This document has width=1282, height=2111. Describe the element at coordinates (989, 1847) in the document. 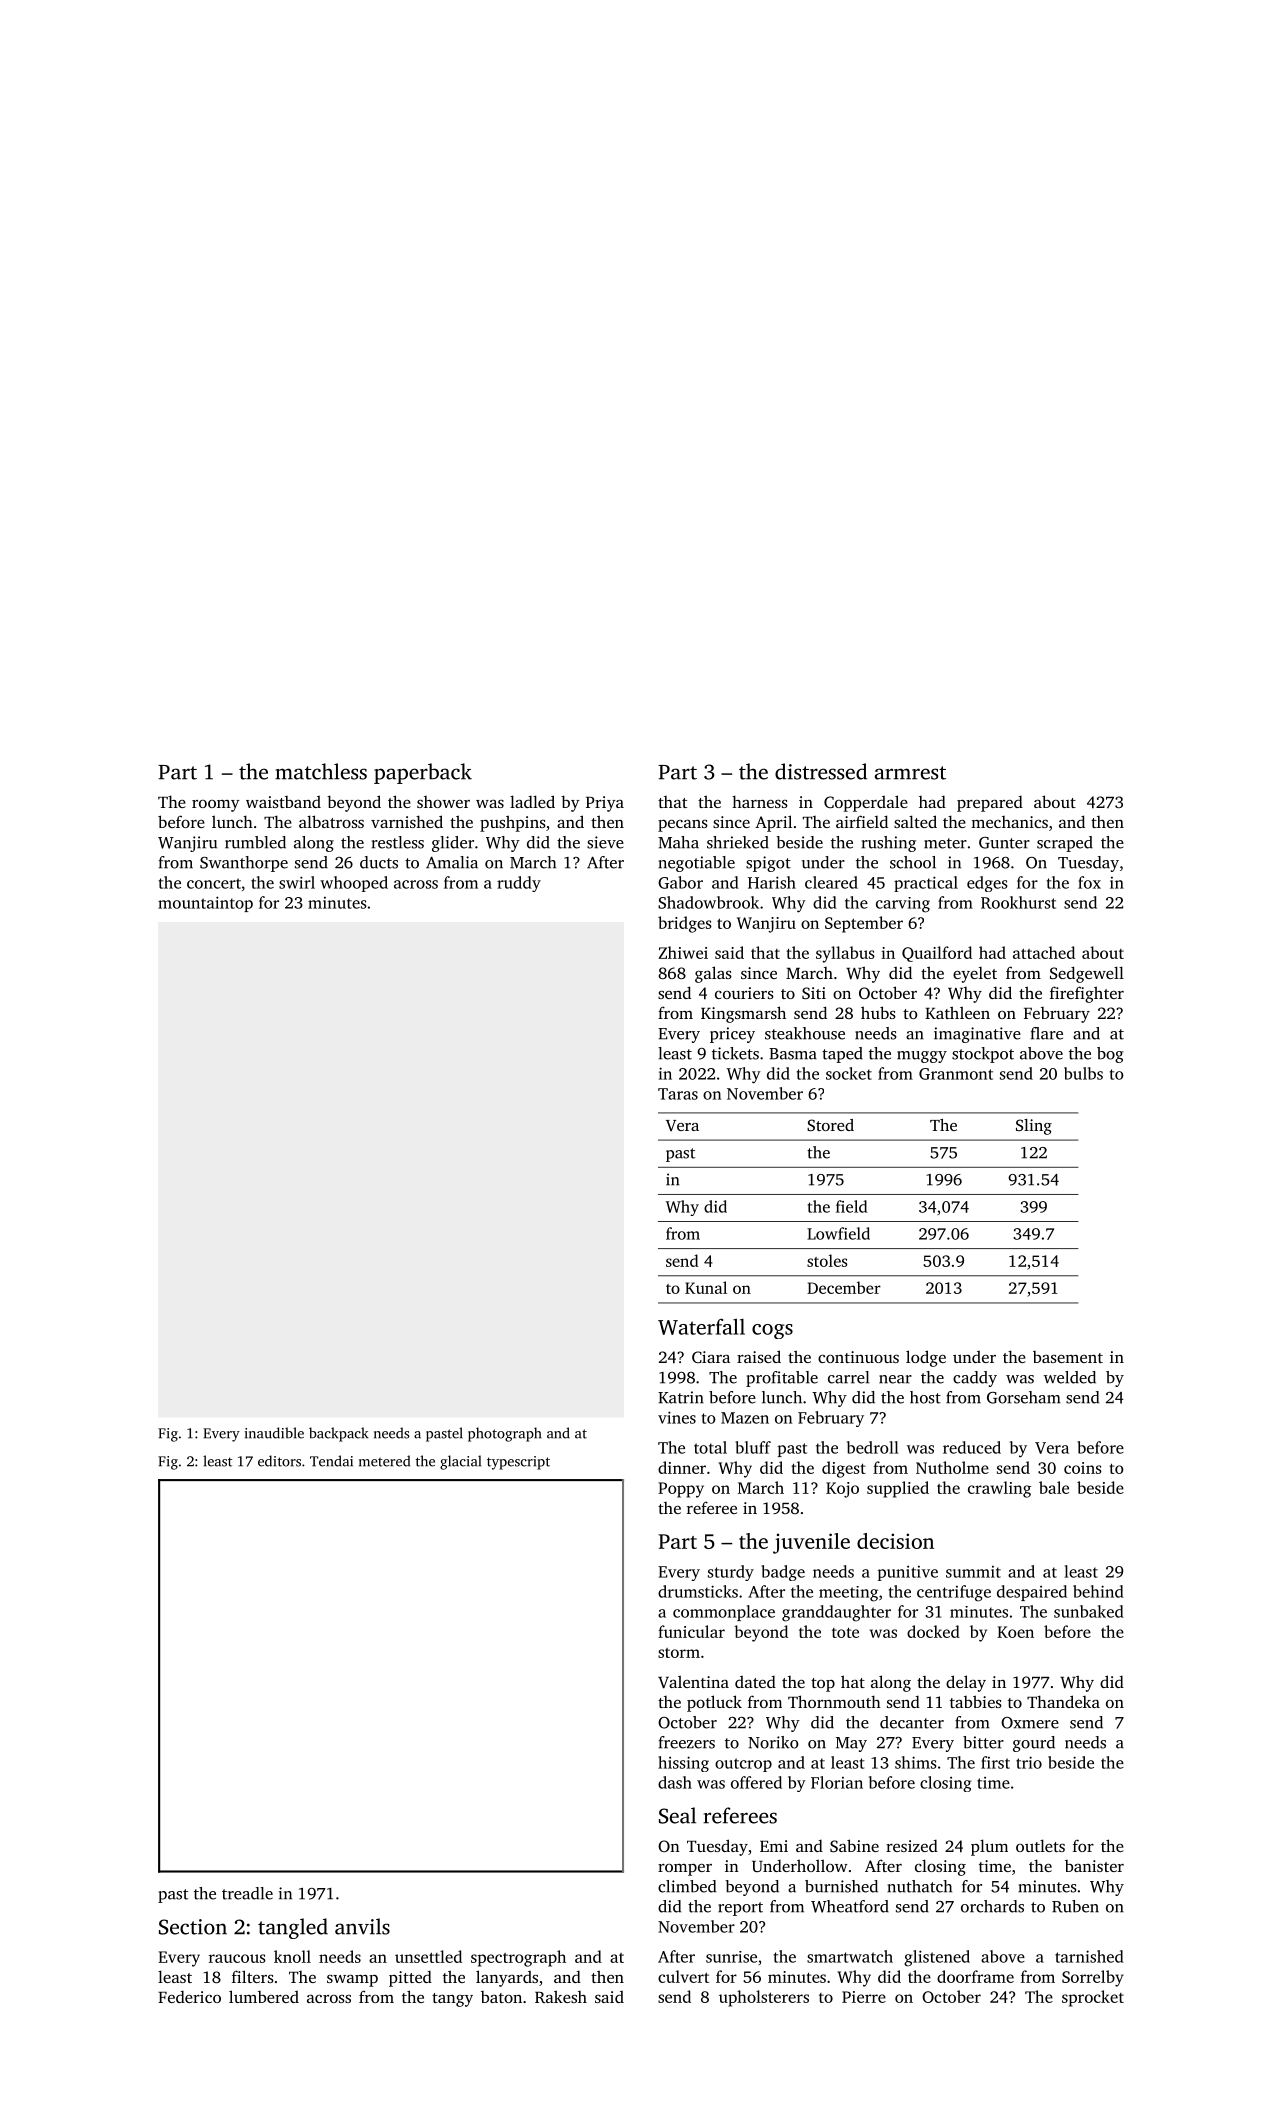

I see `plum` at that location.
